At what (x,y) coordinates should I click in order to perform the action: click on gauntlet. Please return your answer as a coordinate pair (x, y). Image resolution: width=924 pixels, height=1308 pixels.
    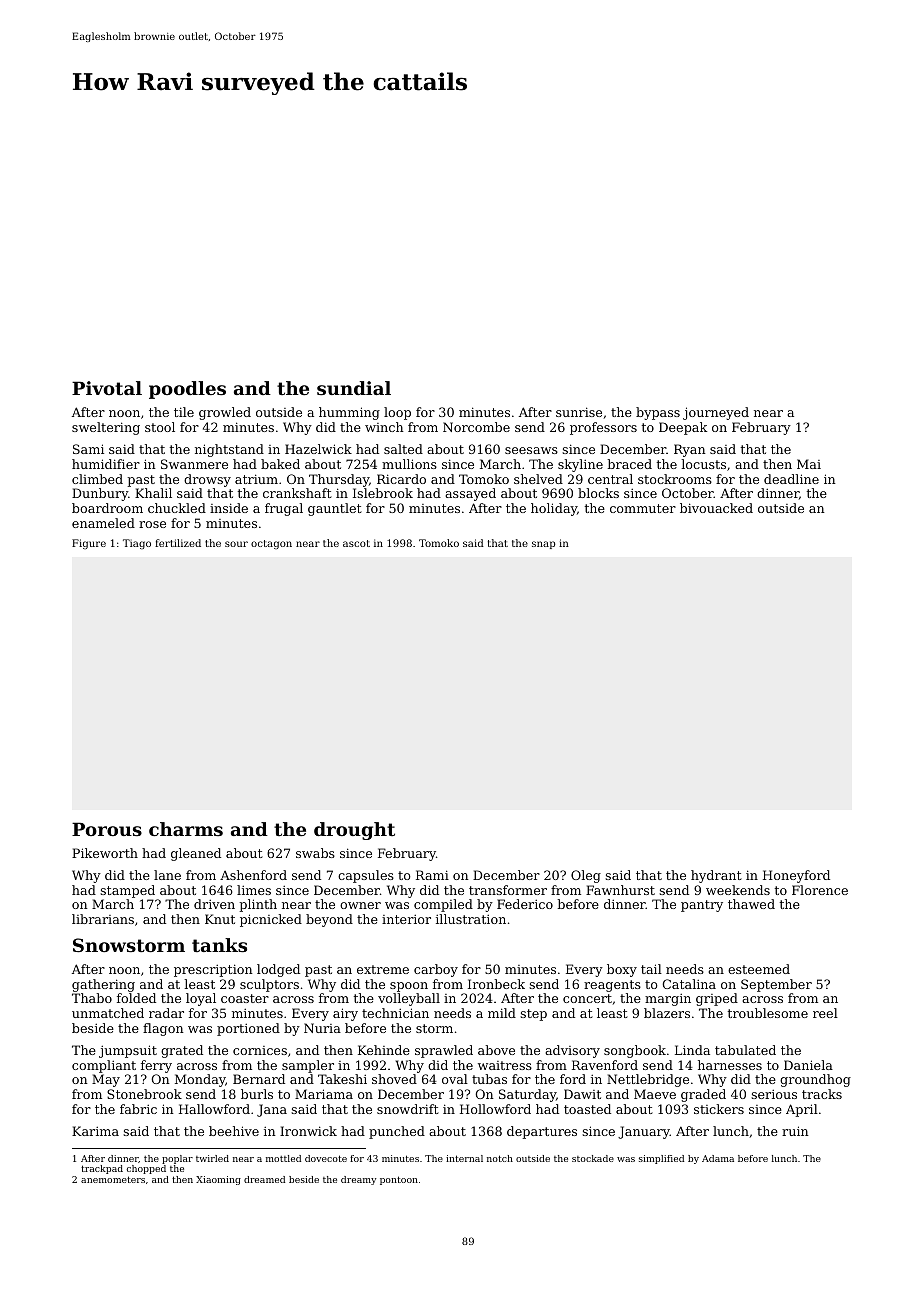
    Looking at the image, I should click on (335, 509).
